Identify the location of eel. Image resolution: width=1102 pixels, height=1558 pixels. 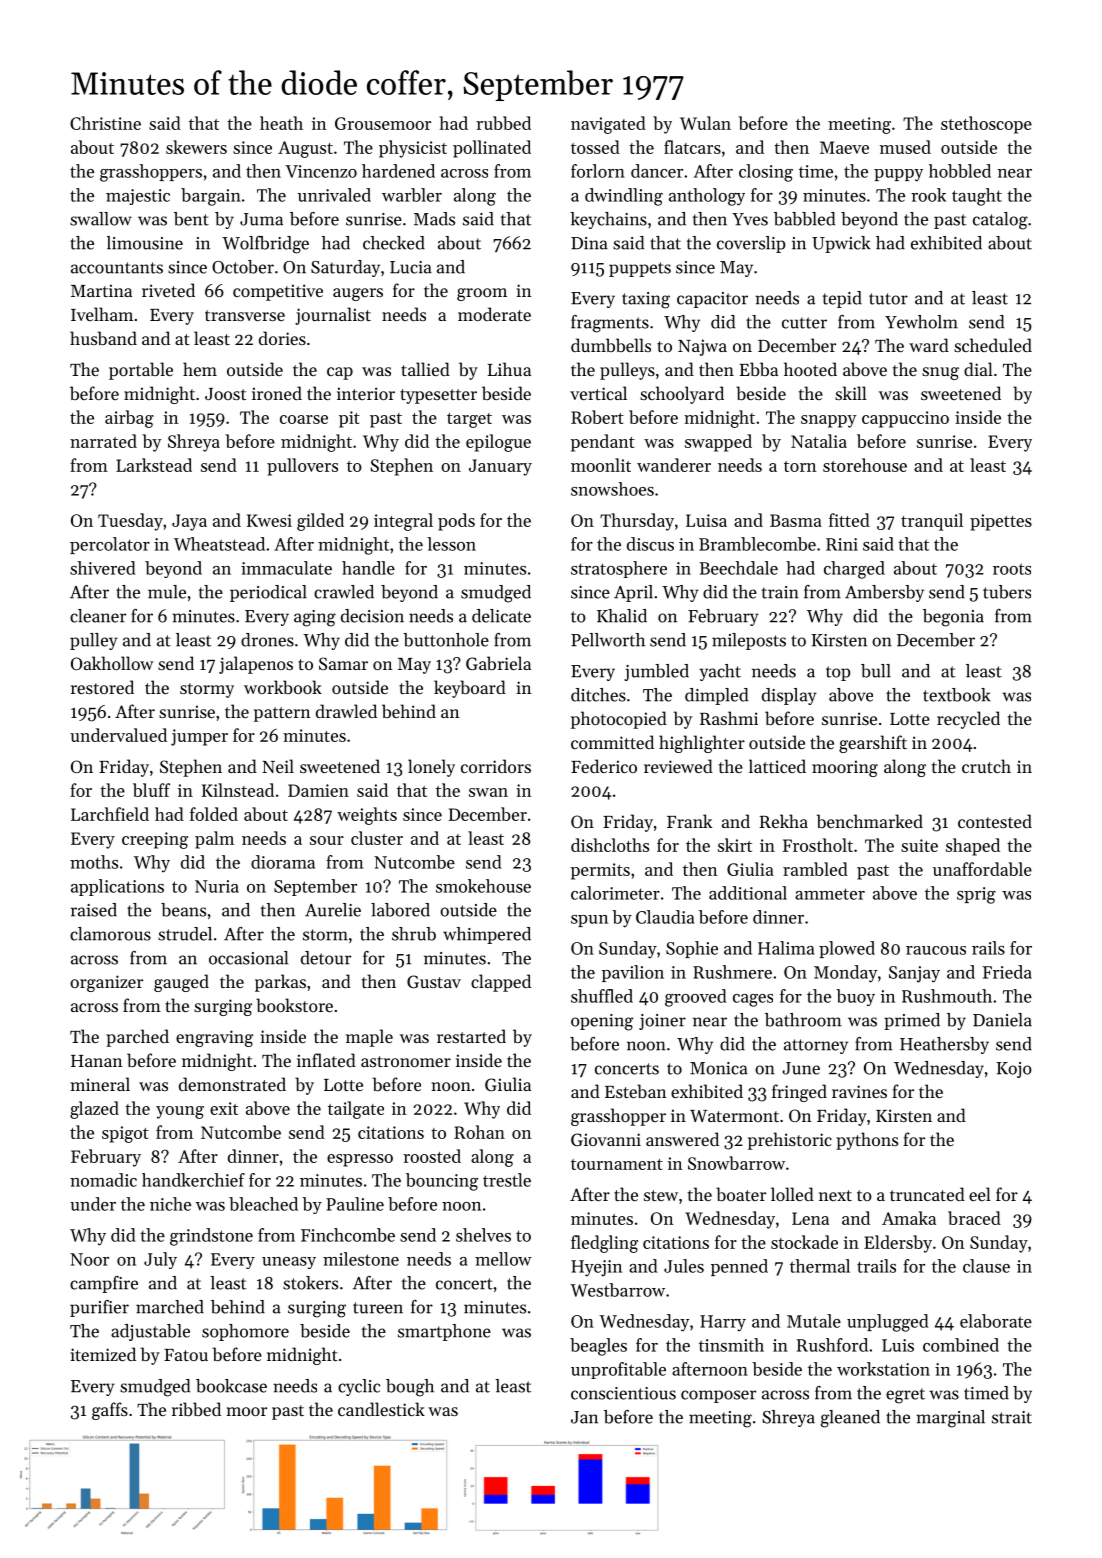
(980, 1194).
